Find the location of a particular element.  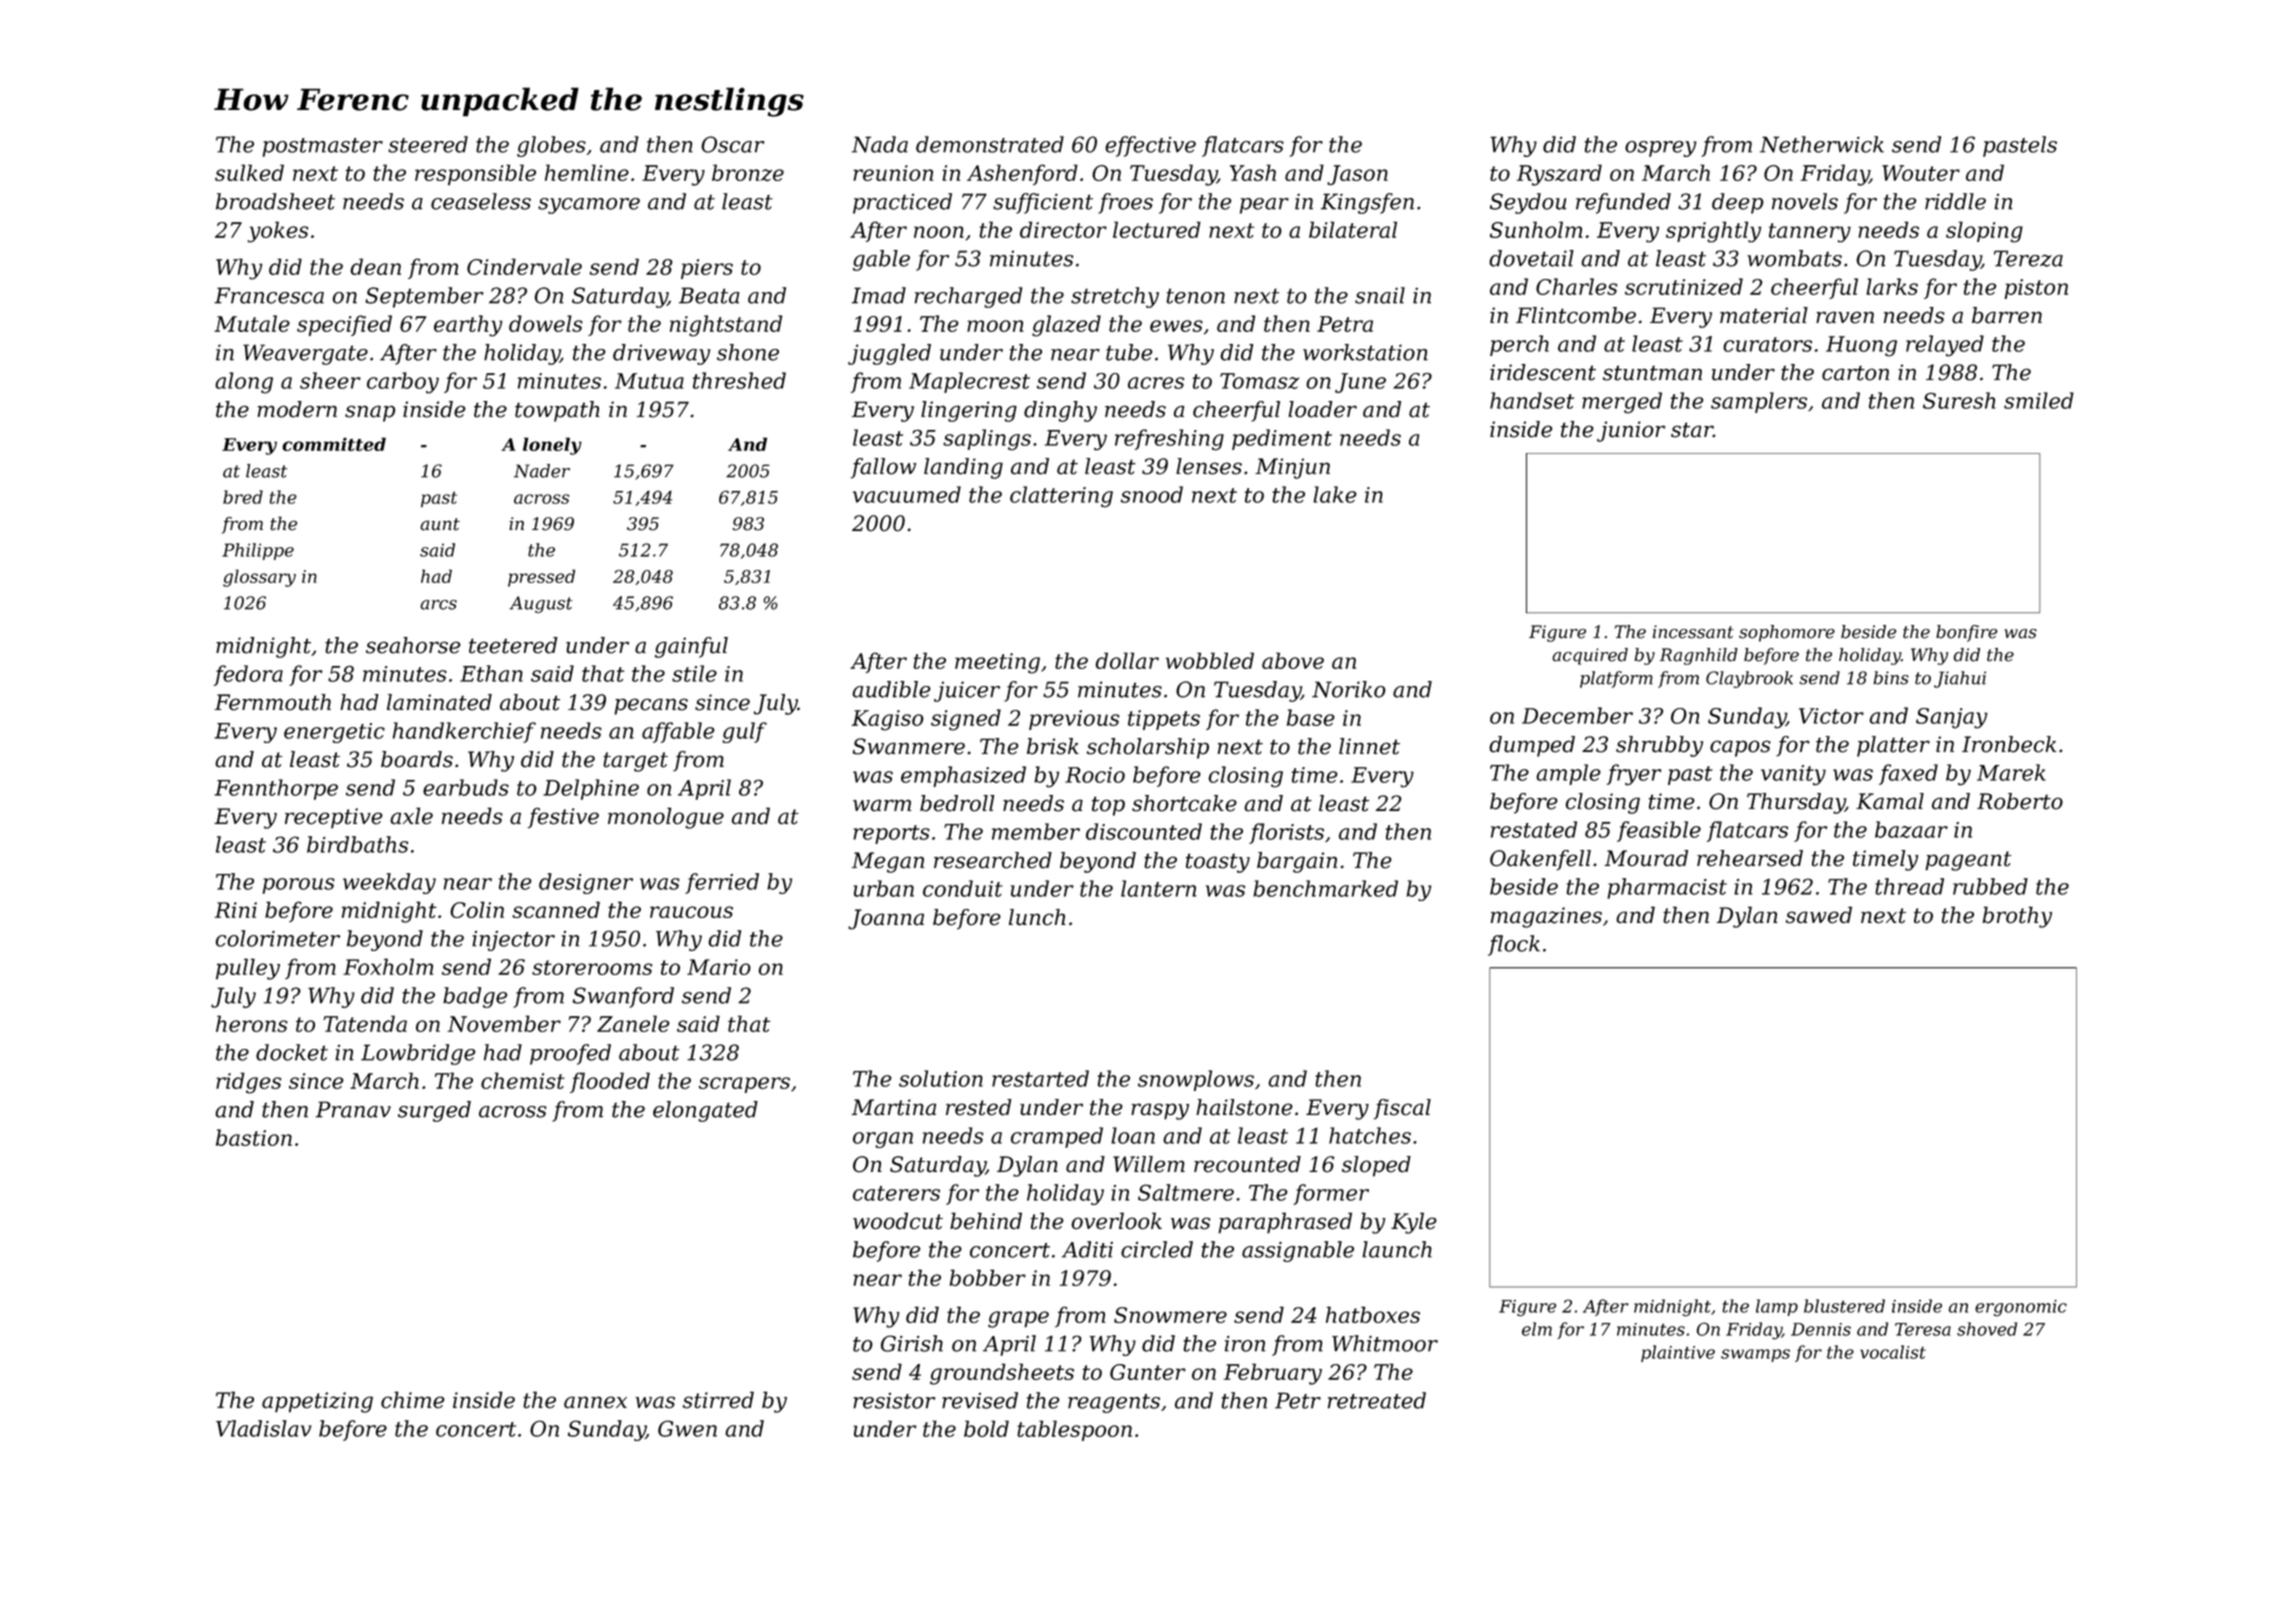

appetizing is located at coordinates (317, 1402).
